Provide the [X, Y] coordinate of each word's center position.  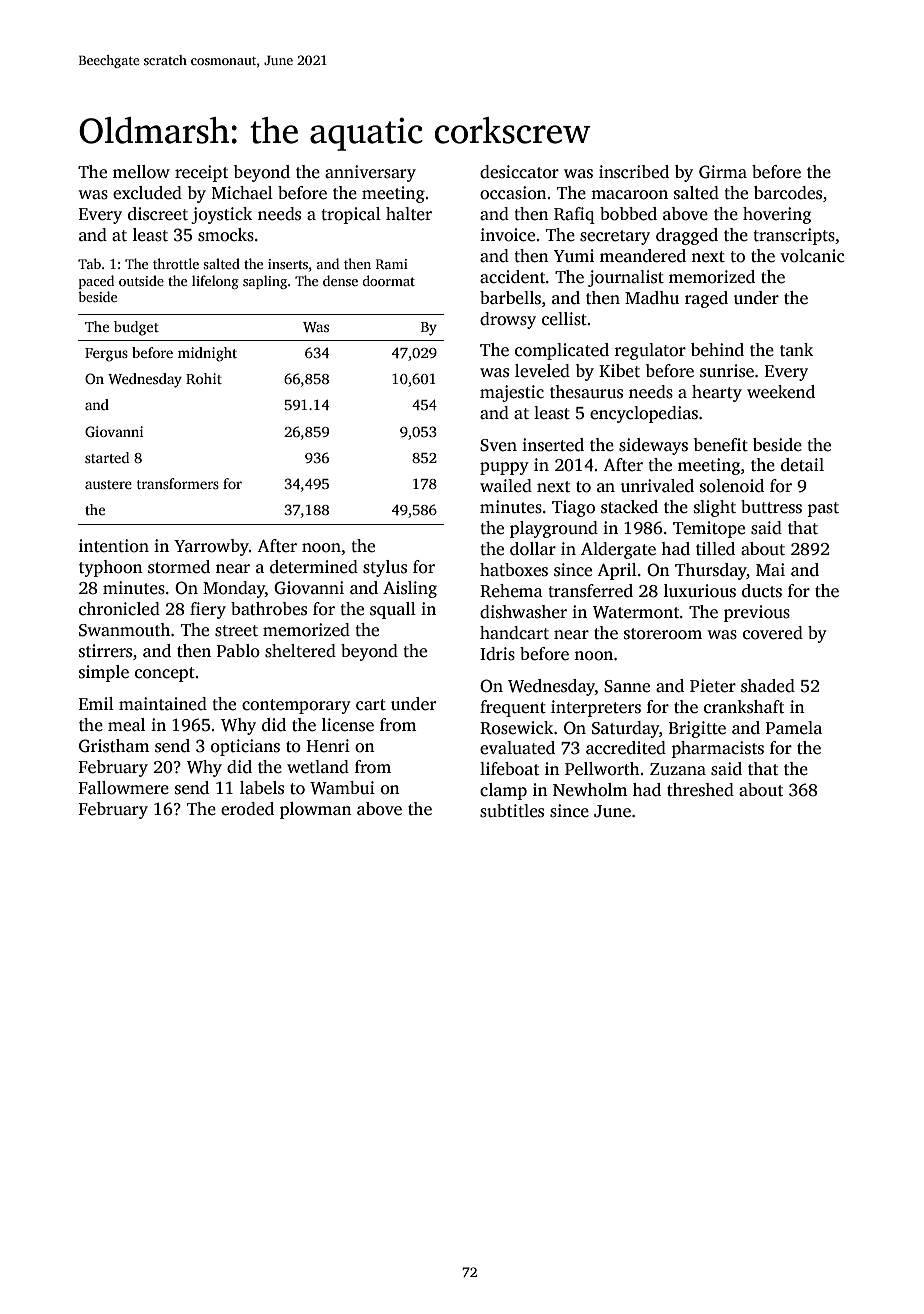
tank [796, 350]
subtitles [512, 811]
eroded [247, 809]
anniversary [370, 173]
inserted [553, 445]
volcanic [812, 256]
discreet [158, 214]
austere [108, 484]
